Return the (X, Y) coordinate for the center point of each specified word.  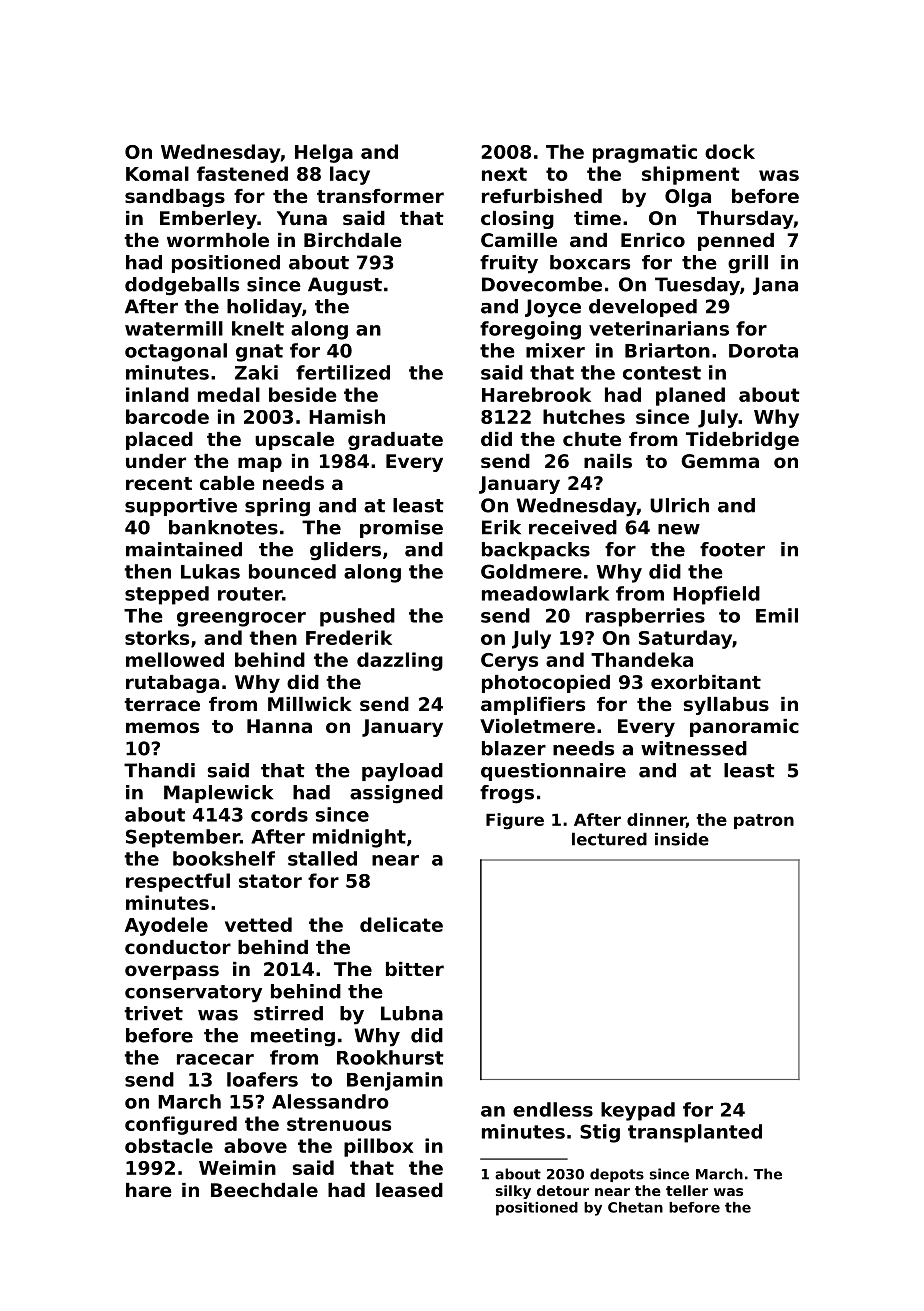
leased (409, 1190)
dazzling (400, 661)
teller (687, 1190)
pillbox (378, 1147)
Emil (777, 615)
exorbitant (706, 682)
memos (162, 728)
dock (730, 151)
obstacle (169, 1145)
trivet (153, 1013)
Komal (157, 173)
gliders (345, 551)
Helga (324, 153)
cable (227, 483)
